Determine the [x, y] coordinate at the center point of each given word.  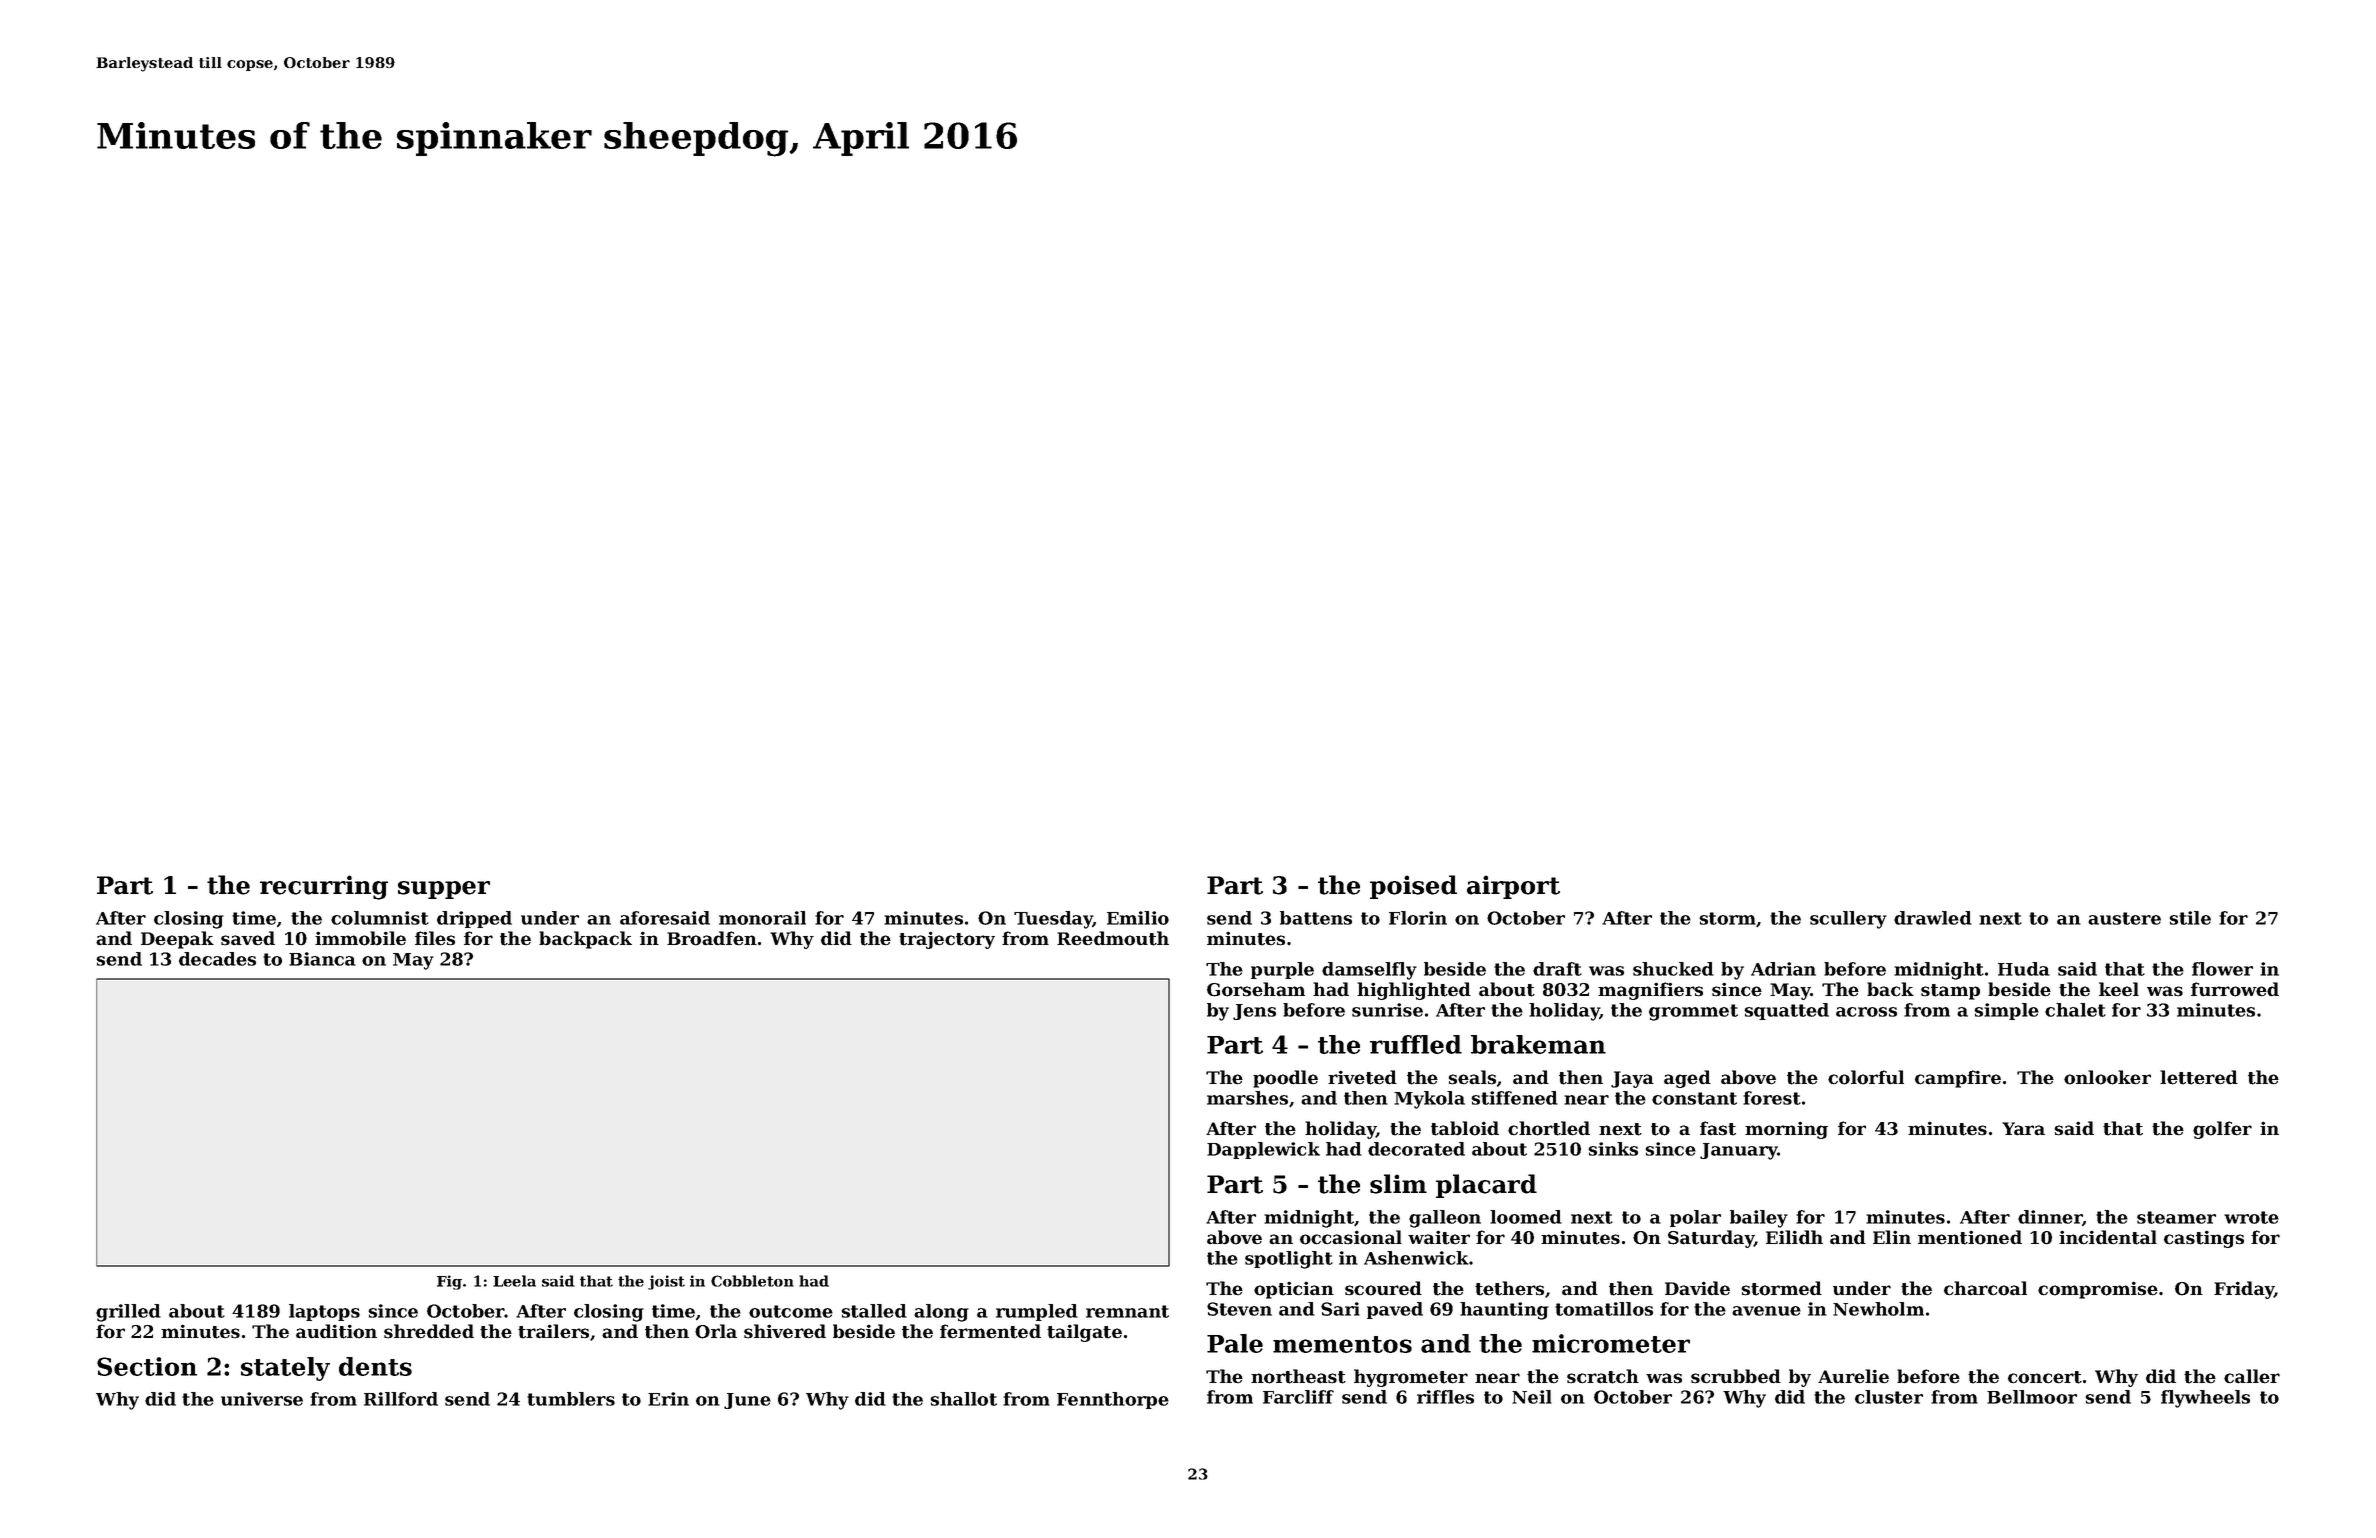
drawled [1933, 918]
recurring [324, 887]
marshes [1247, 1098]
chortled [1549, 1128]
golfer [2222, 1130]
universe [262, 1399]
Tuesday [1053, 920]
